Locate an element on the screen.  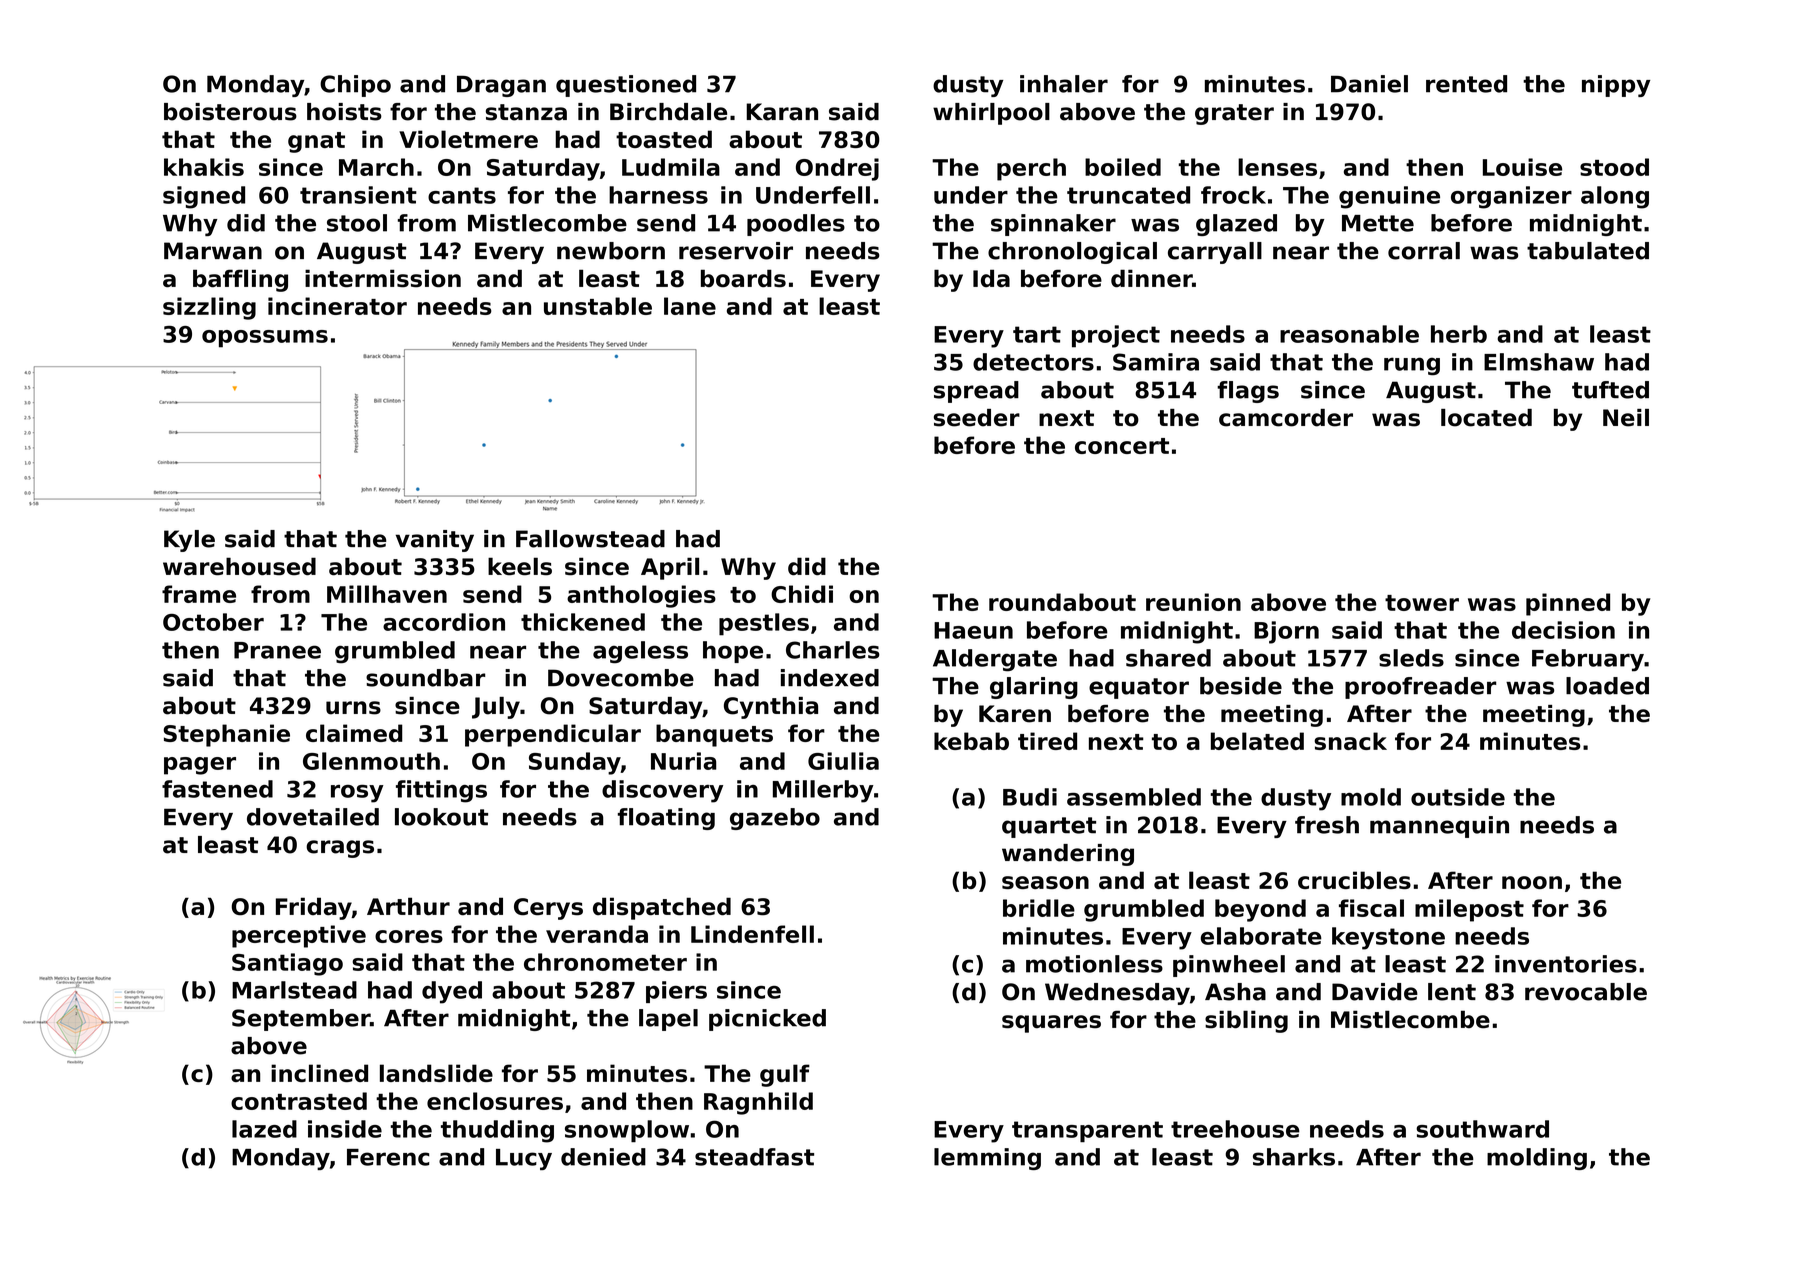
poodles is located at coordinates (796, 225).
